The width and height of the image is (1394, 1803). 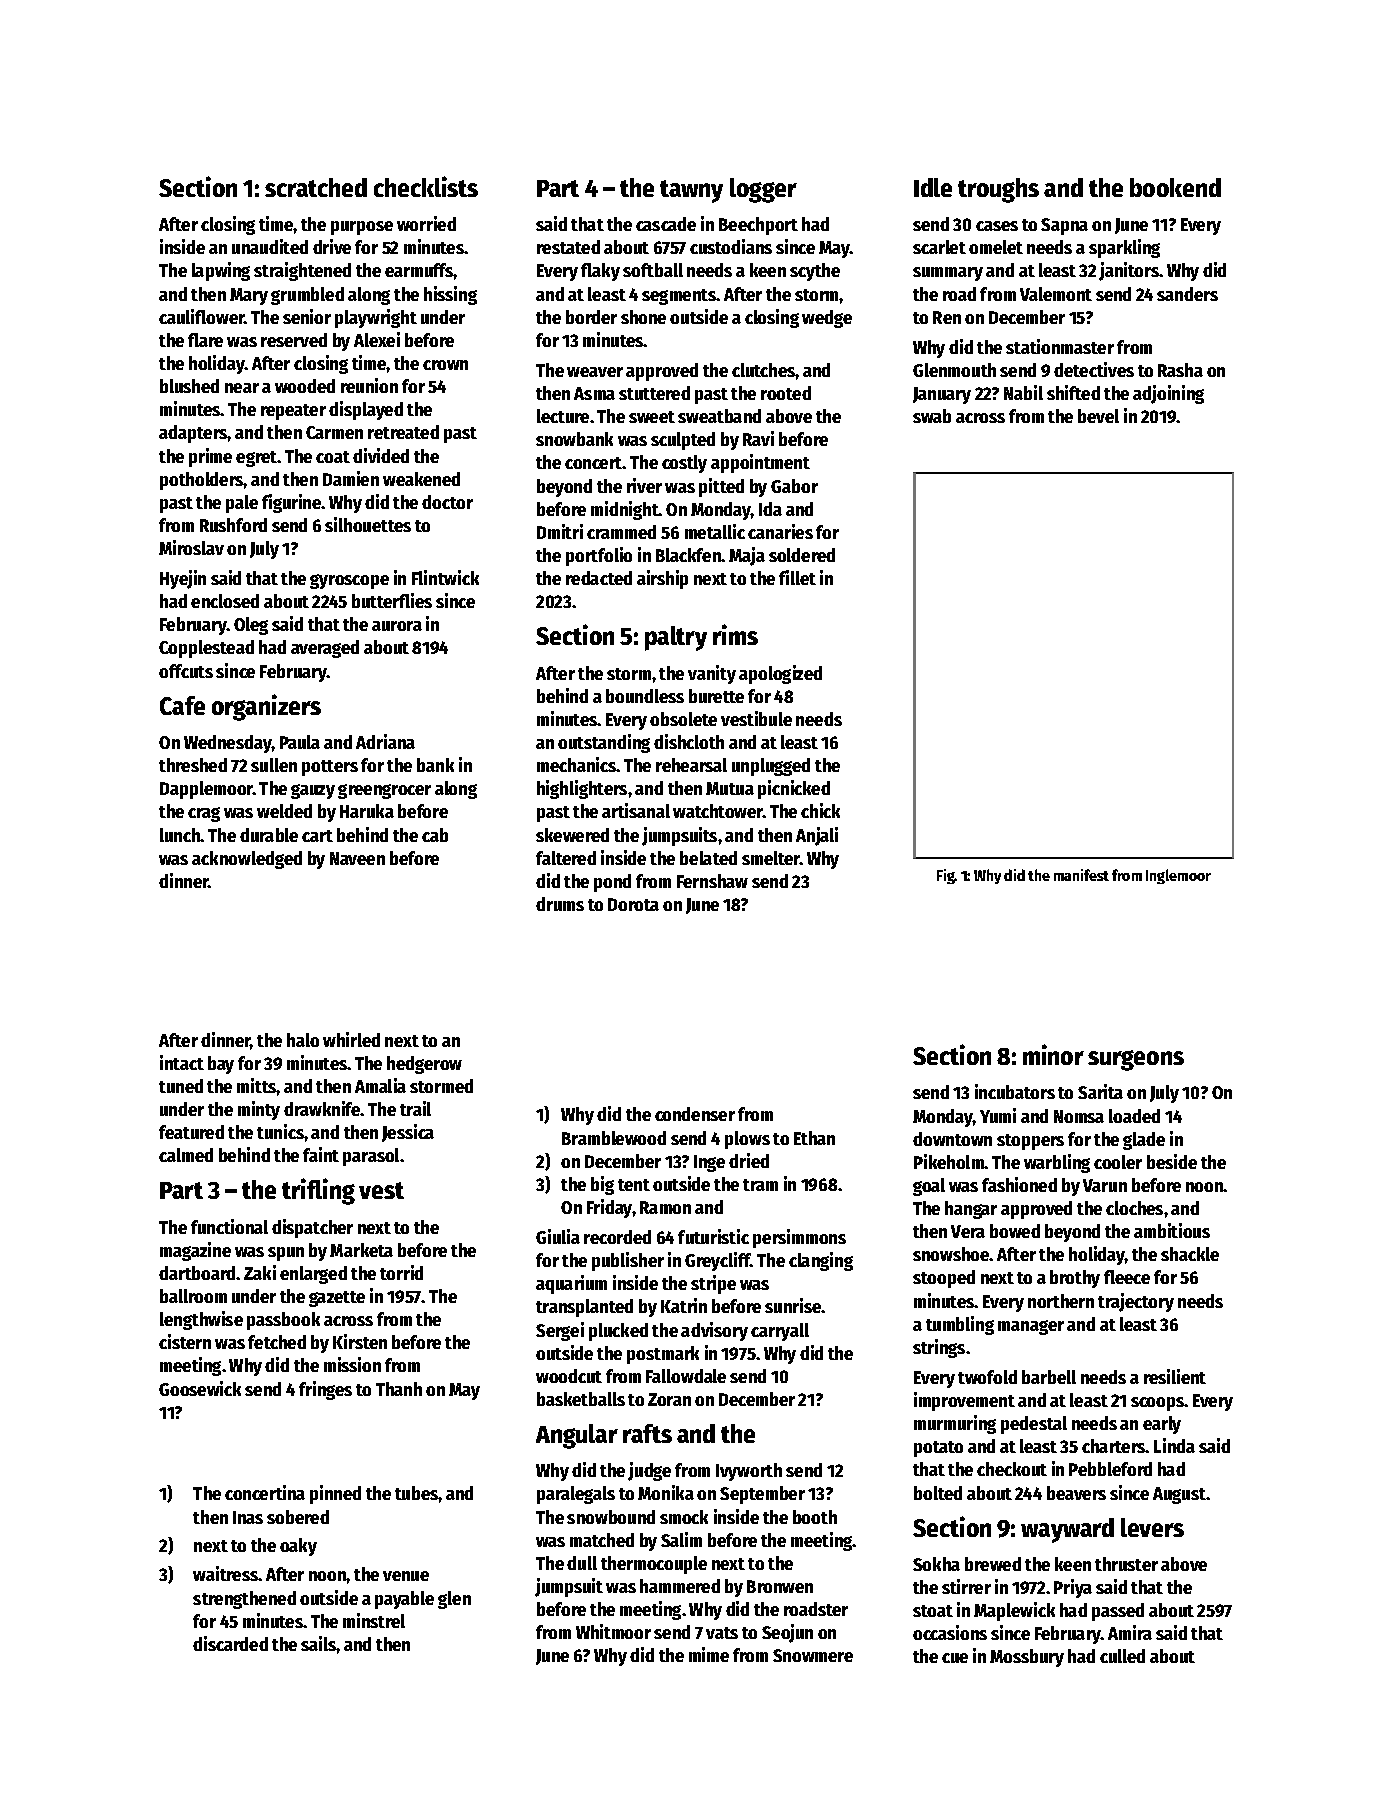 What do you see at coordinates (225, 1573) in the image?
I see `waitress` at bounding box center [225, 1573].
